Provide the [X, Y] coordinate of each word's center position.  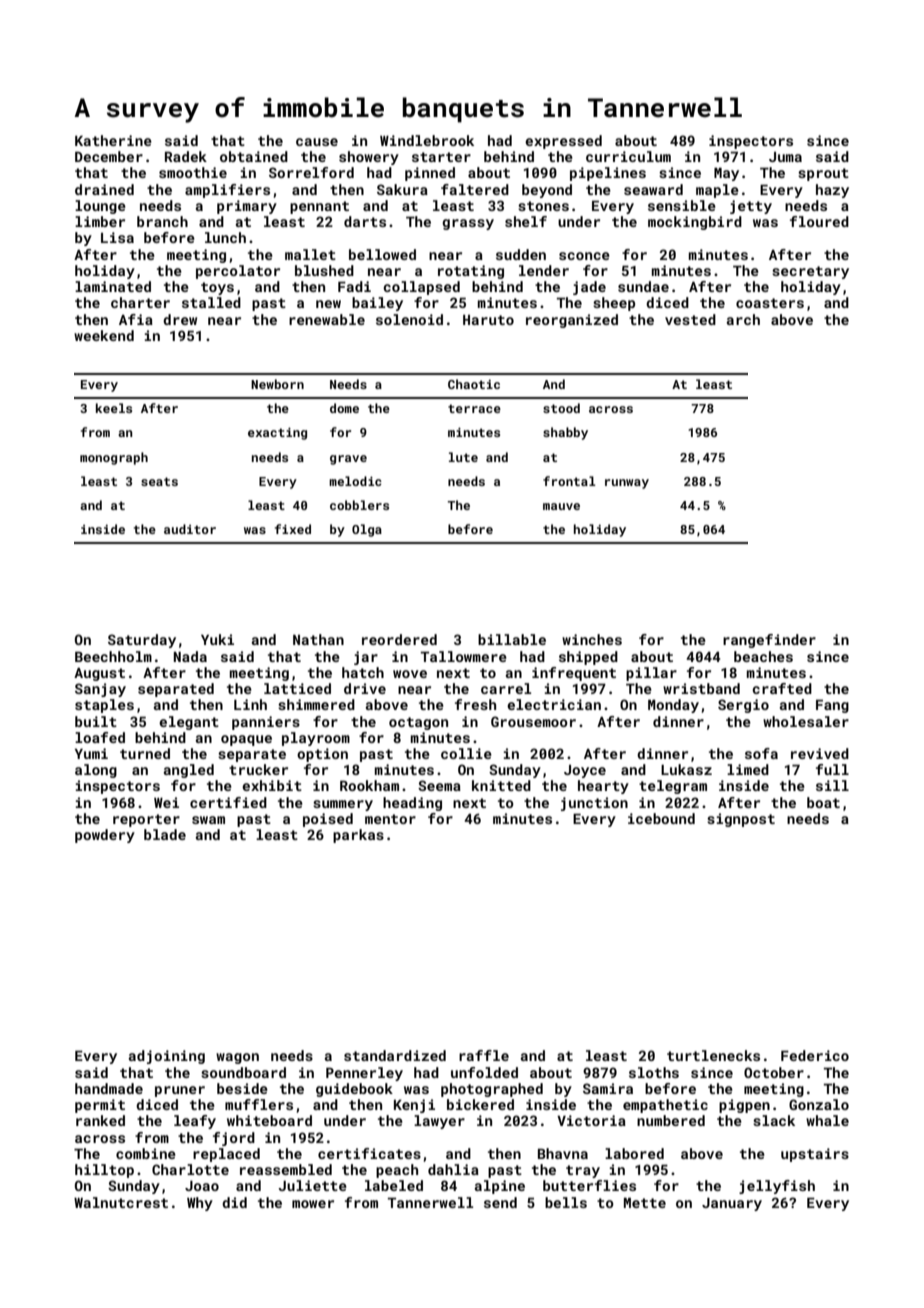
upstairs [815, 1155]
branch [162, 221]
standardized [395, 1055]
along [96, 771]
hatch [363, 672]
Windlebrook [427, 140]
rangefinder [769, 641]
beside [242, 1088]
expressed [563, 142]
